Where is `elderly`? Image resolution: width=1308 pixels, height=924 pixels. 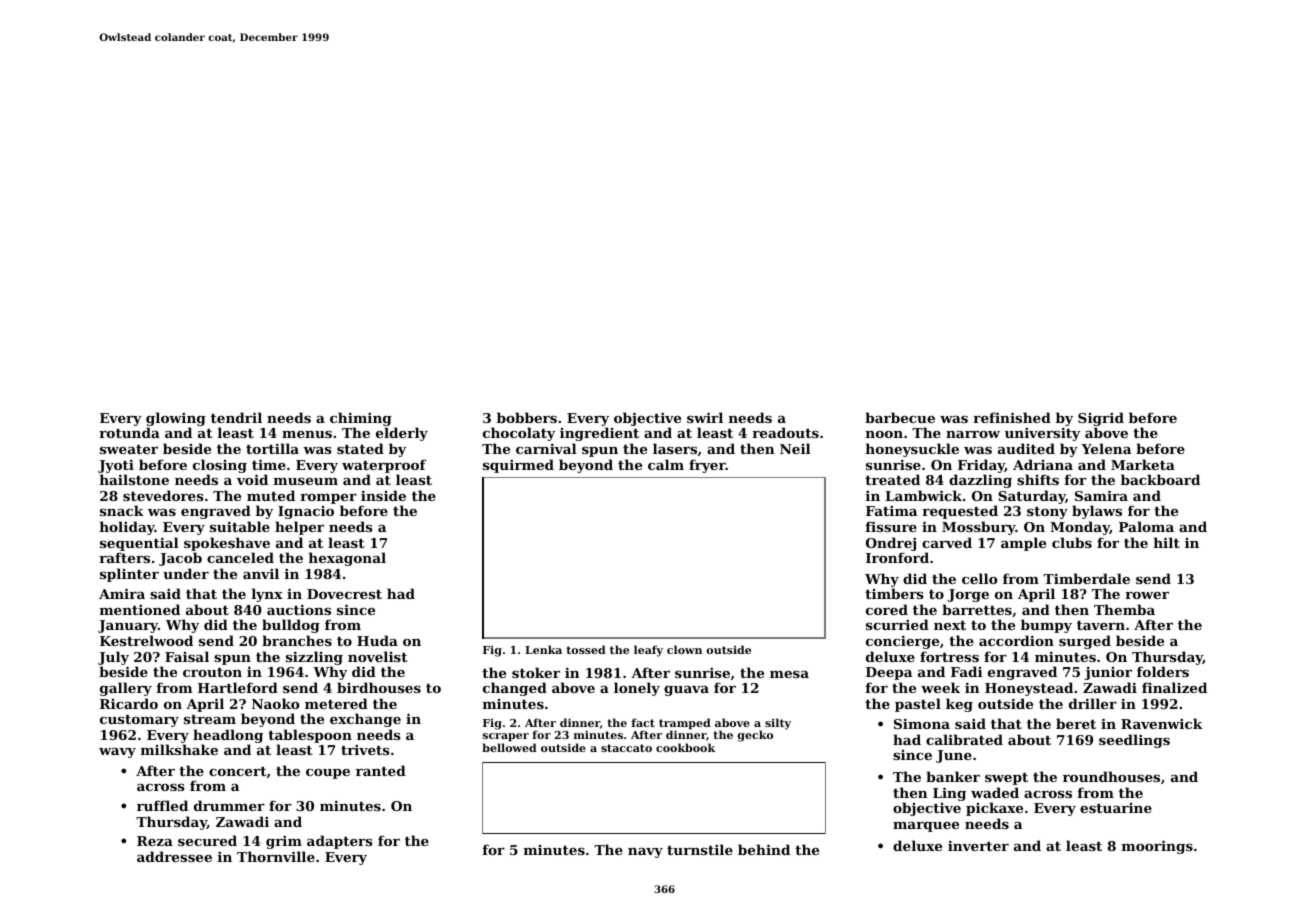 elderly is located at coordinates (402, 434).
